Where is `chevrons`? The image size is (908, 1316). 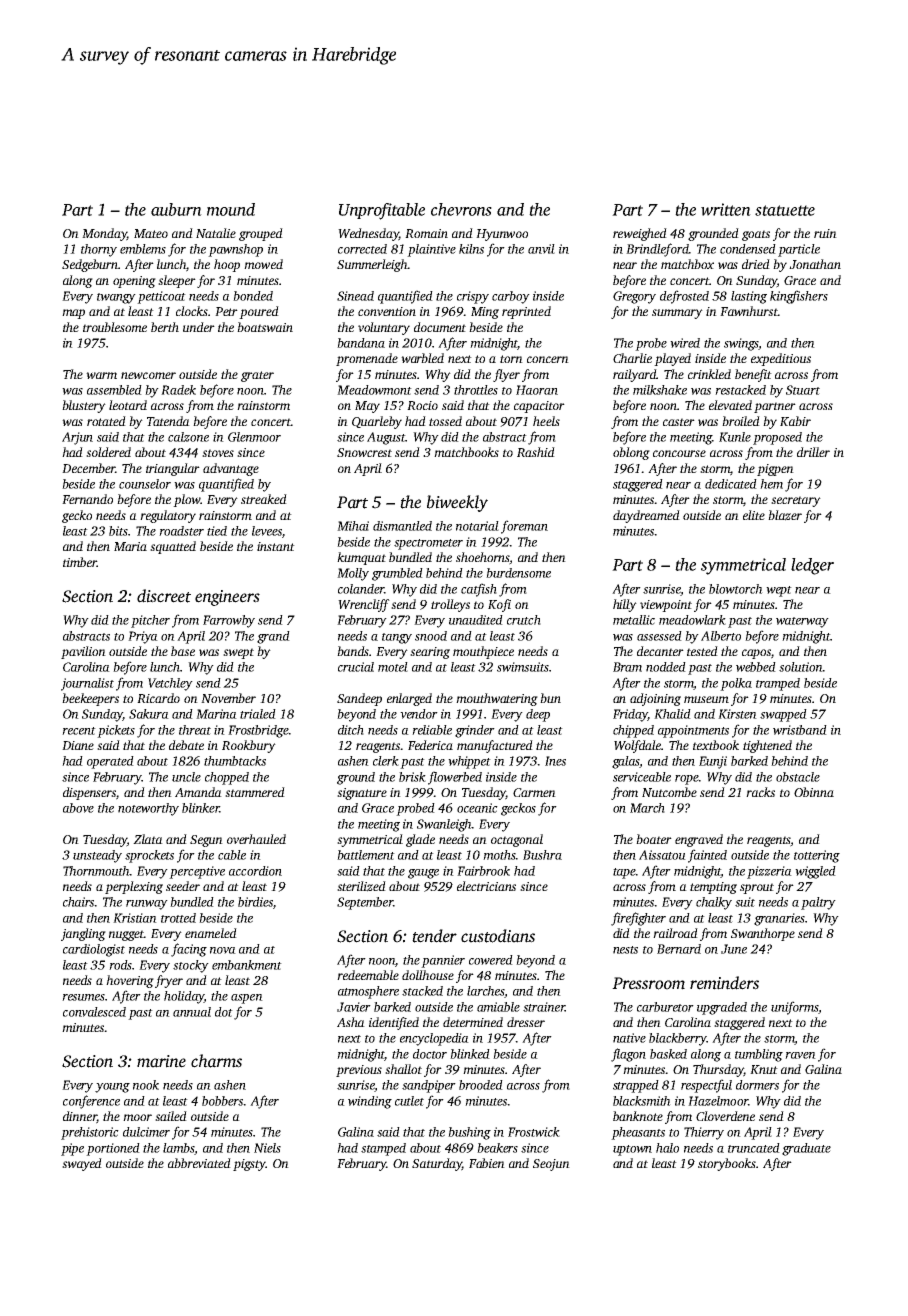
chevrons is located at coordinates (461, 209).
